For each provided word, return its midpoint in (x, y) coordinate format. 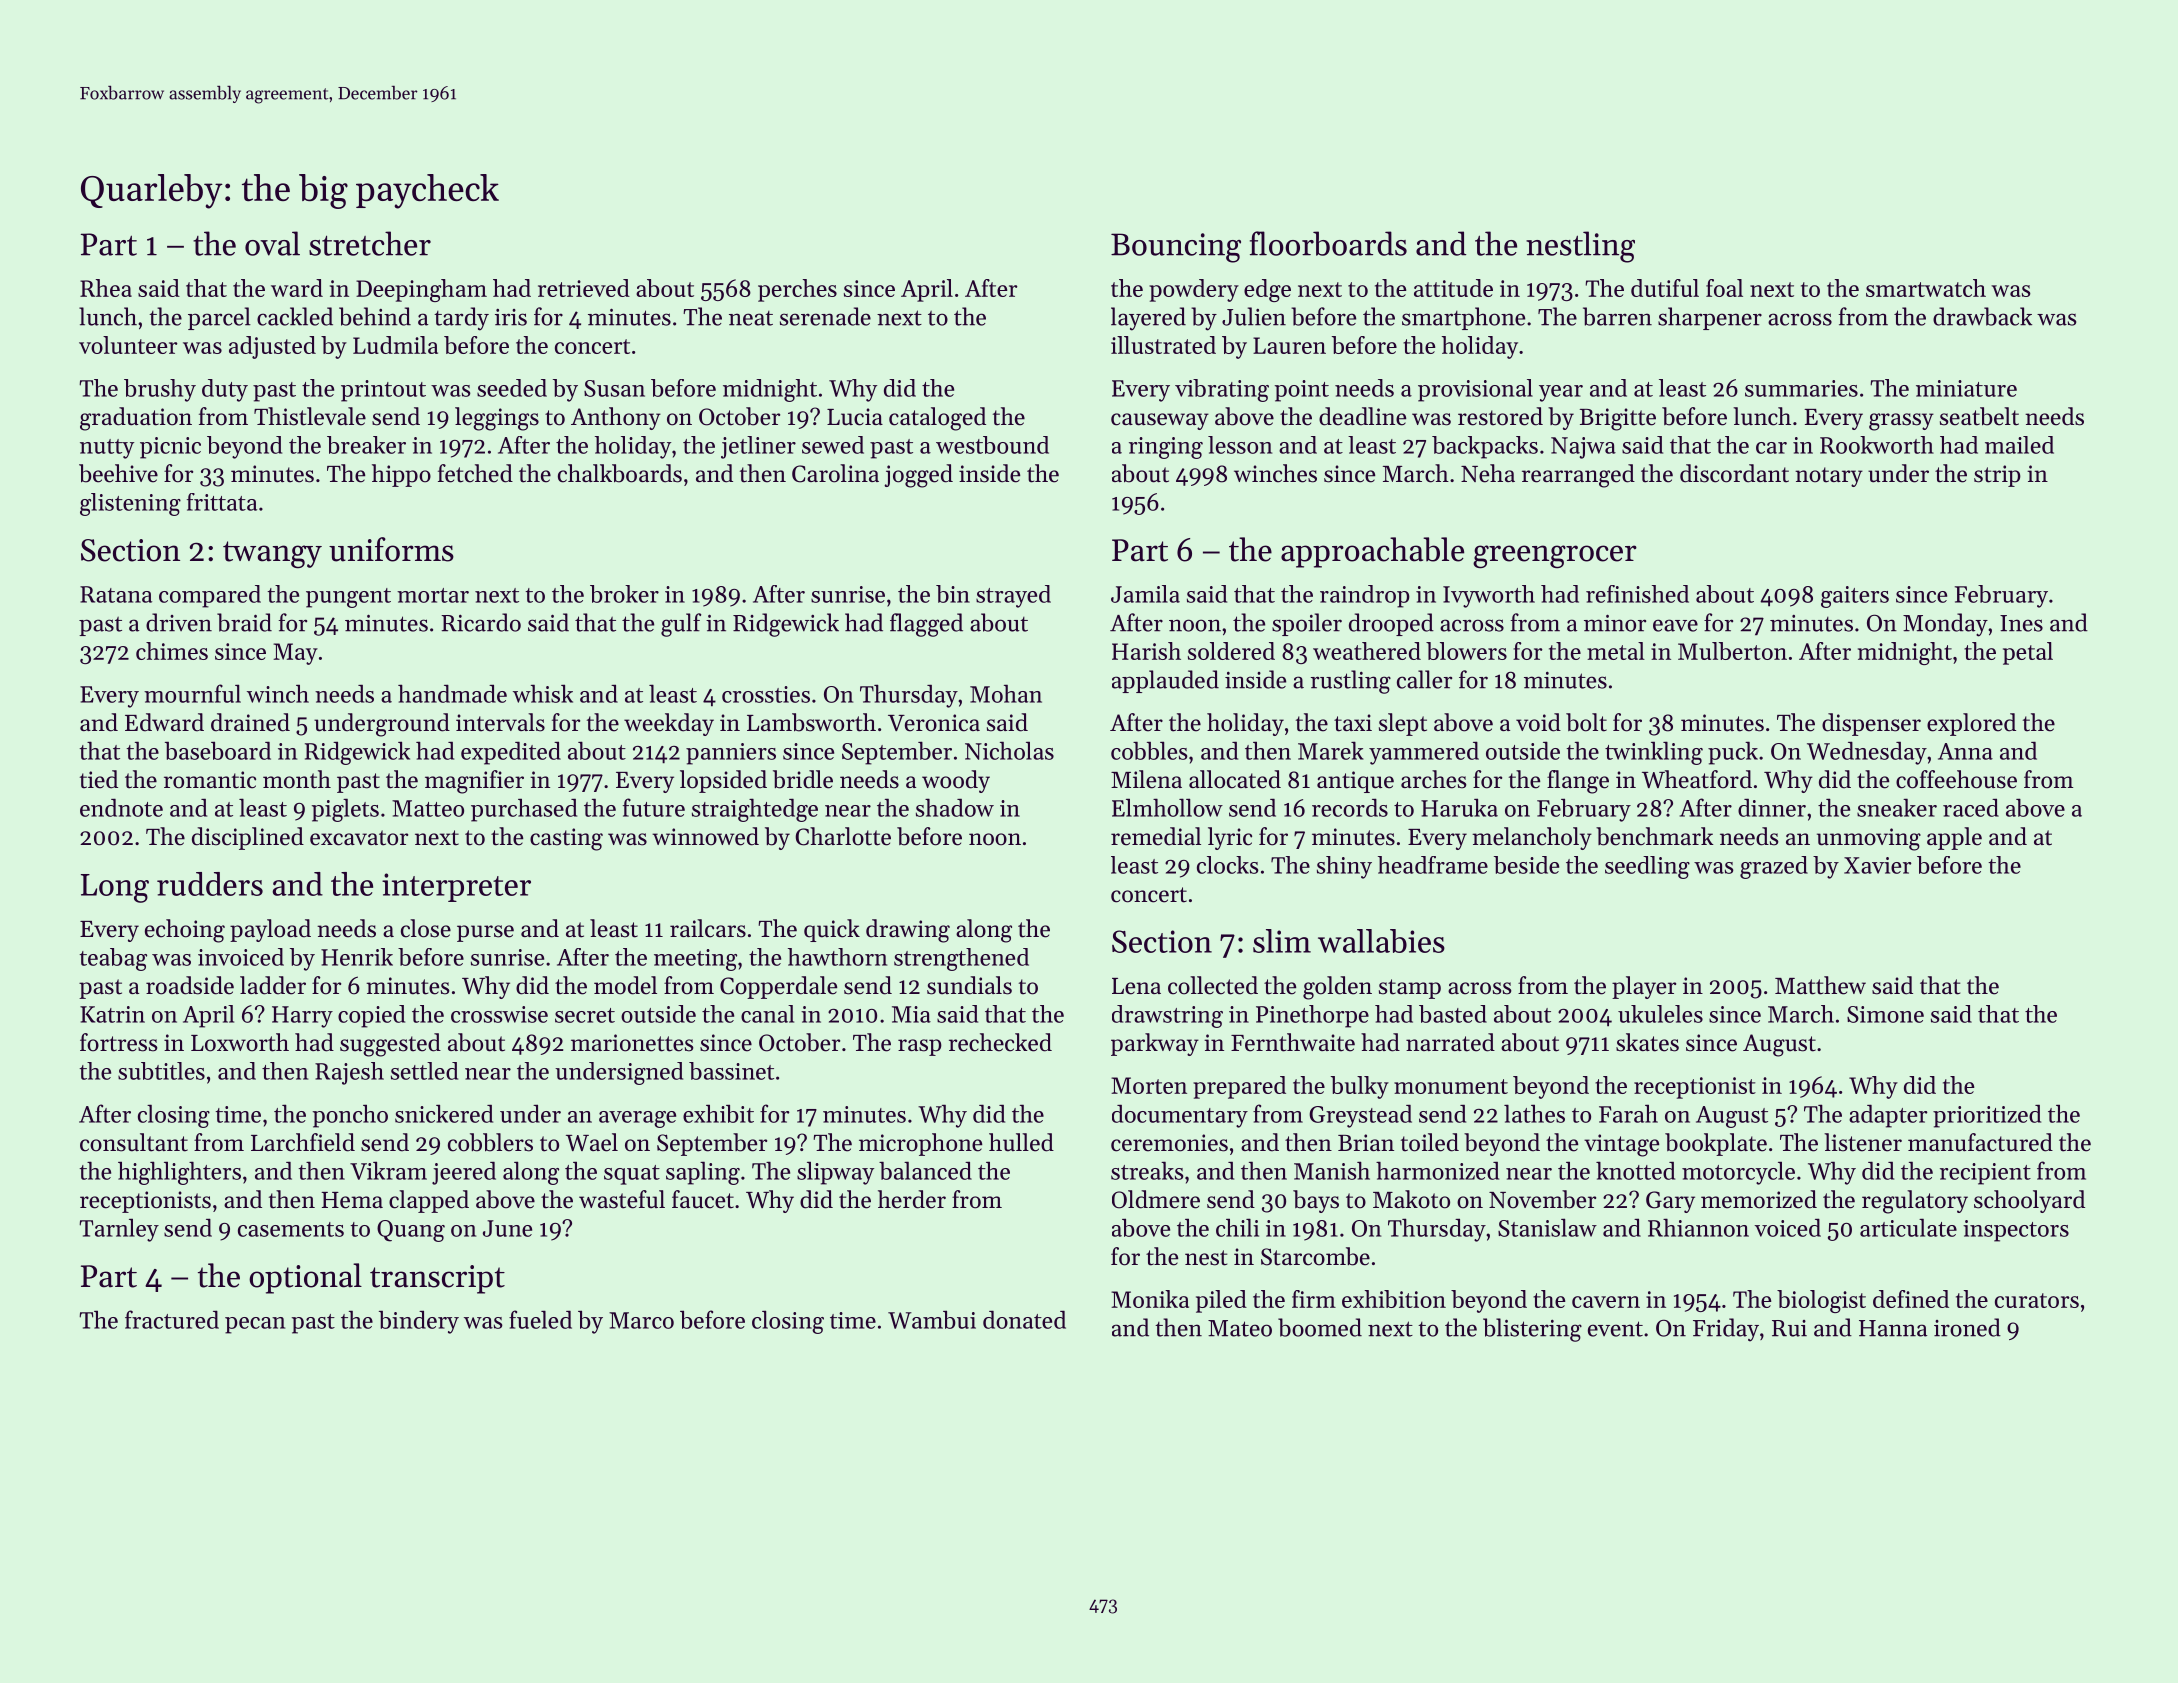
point (1302, 391)
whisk (543, 693)
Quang (411, 1231)
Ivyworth (1489, 596)
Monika (1150, 1299)
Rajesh (349, 1073)
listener (1863, 1142)
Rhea (106, 288)
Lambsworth (811, 722)
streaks (1147, 1170)
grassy (1901, 422)
